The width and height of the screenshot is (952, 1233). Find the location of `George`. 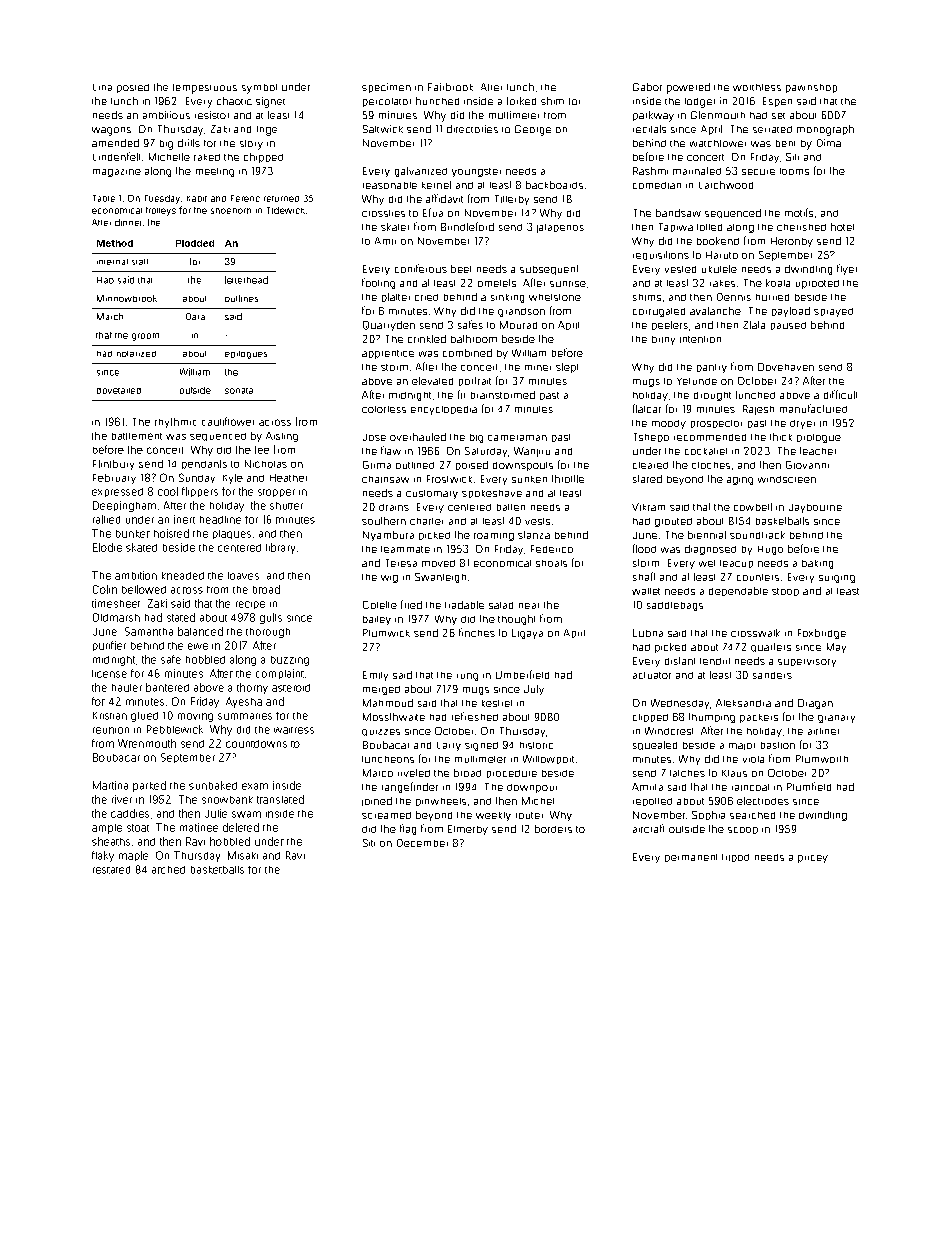

George is located at coordinates (533, 130).
